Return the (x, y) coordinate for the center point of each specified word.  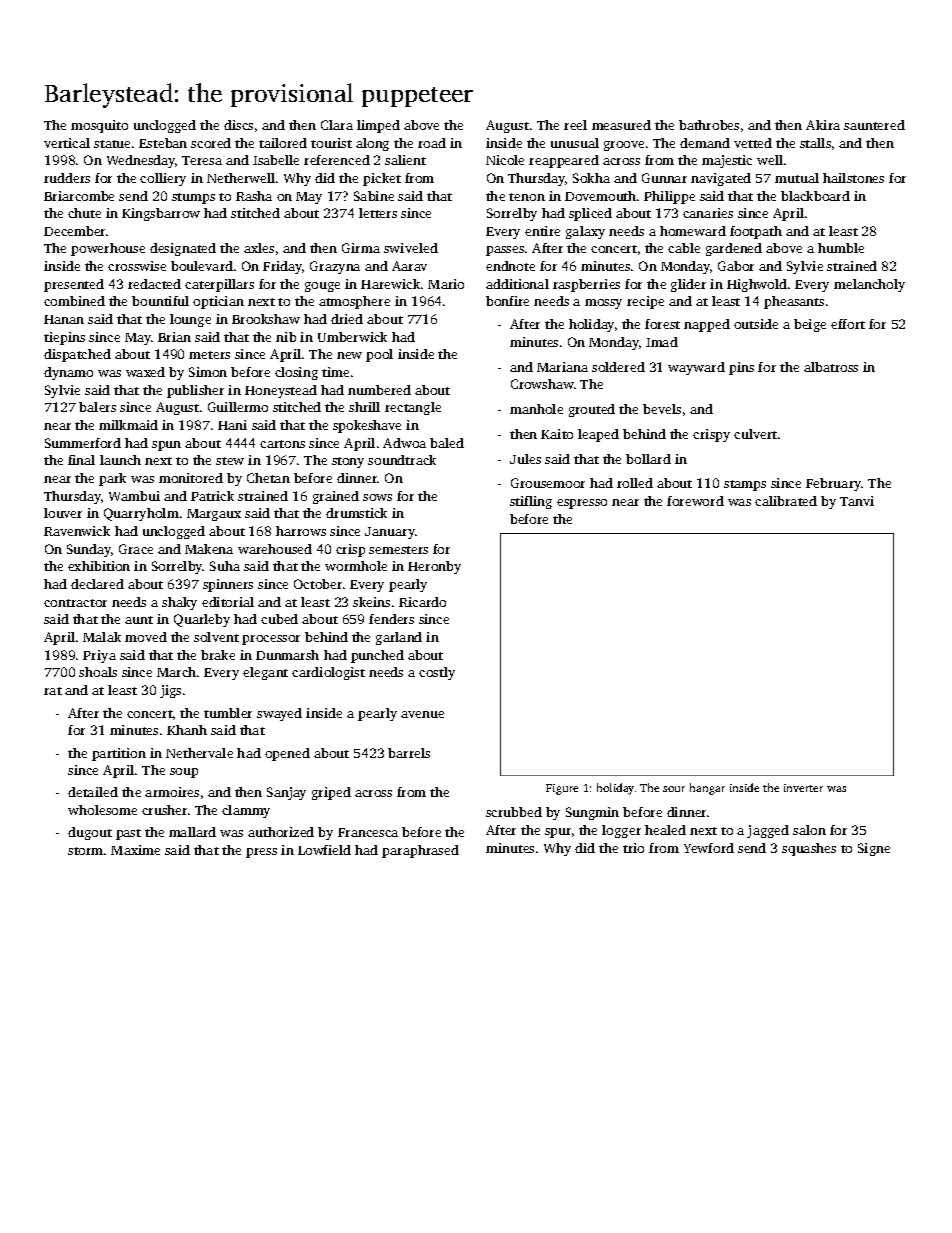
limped (378, 126)
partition (119, 754)
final (81, 460)
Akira (823, 125)
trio (633, 848)
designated (183, 249)
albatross (831, 367)
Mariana (562, 367)
